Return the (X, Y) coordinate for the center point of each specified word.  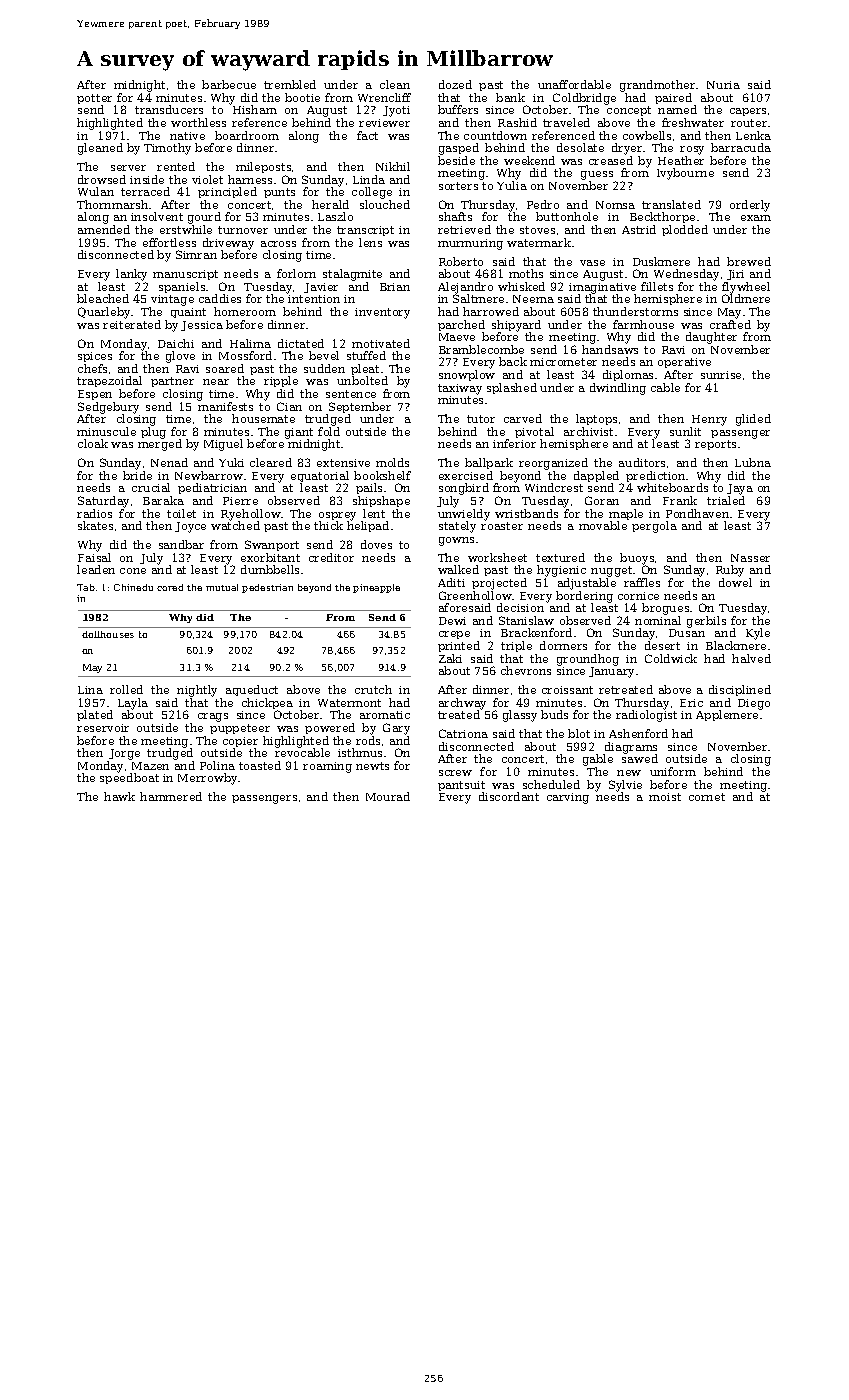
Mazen (150, 766)
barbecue (229, 84)
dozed (455, 84)
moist (665, 797)
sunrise (721, 375)
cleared (271, 462)
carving (568, 798)
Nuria (723, 85)
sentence (351, 394)
